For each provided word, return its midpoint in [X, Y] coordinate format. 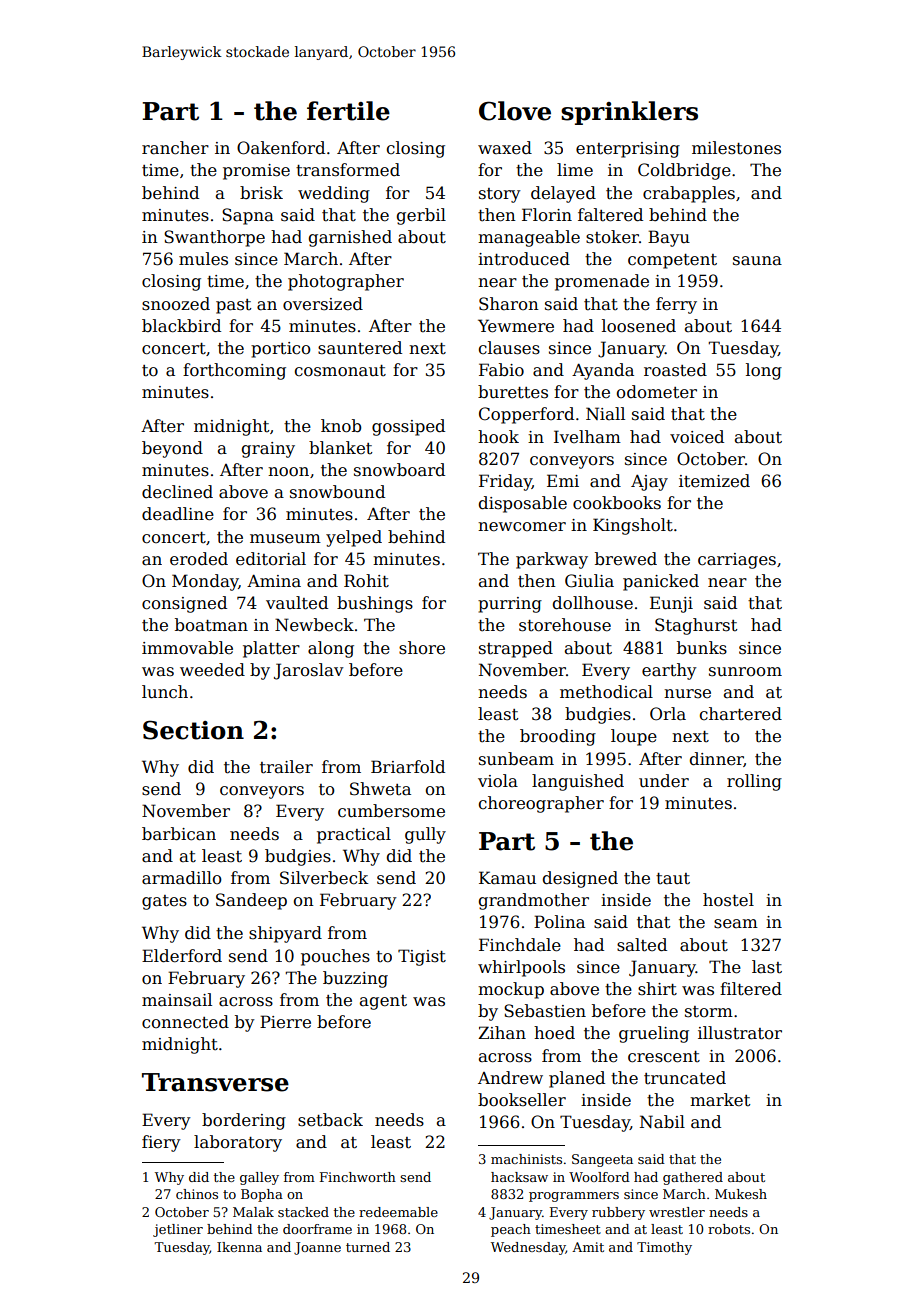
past [233, 306]
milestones [736, 148]
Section [193, 730]
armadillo [182, 878]
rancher [175, 148]
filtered [751, 989]
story [500, 195]
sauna [757, 261]
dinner [717, 759]
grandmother [534, 901]
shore [422, 648]
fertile [348, 111]
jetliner [178, 1230]
